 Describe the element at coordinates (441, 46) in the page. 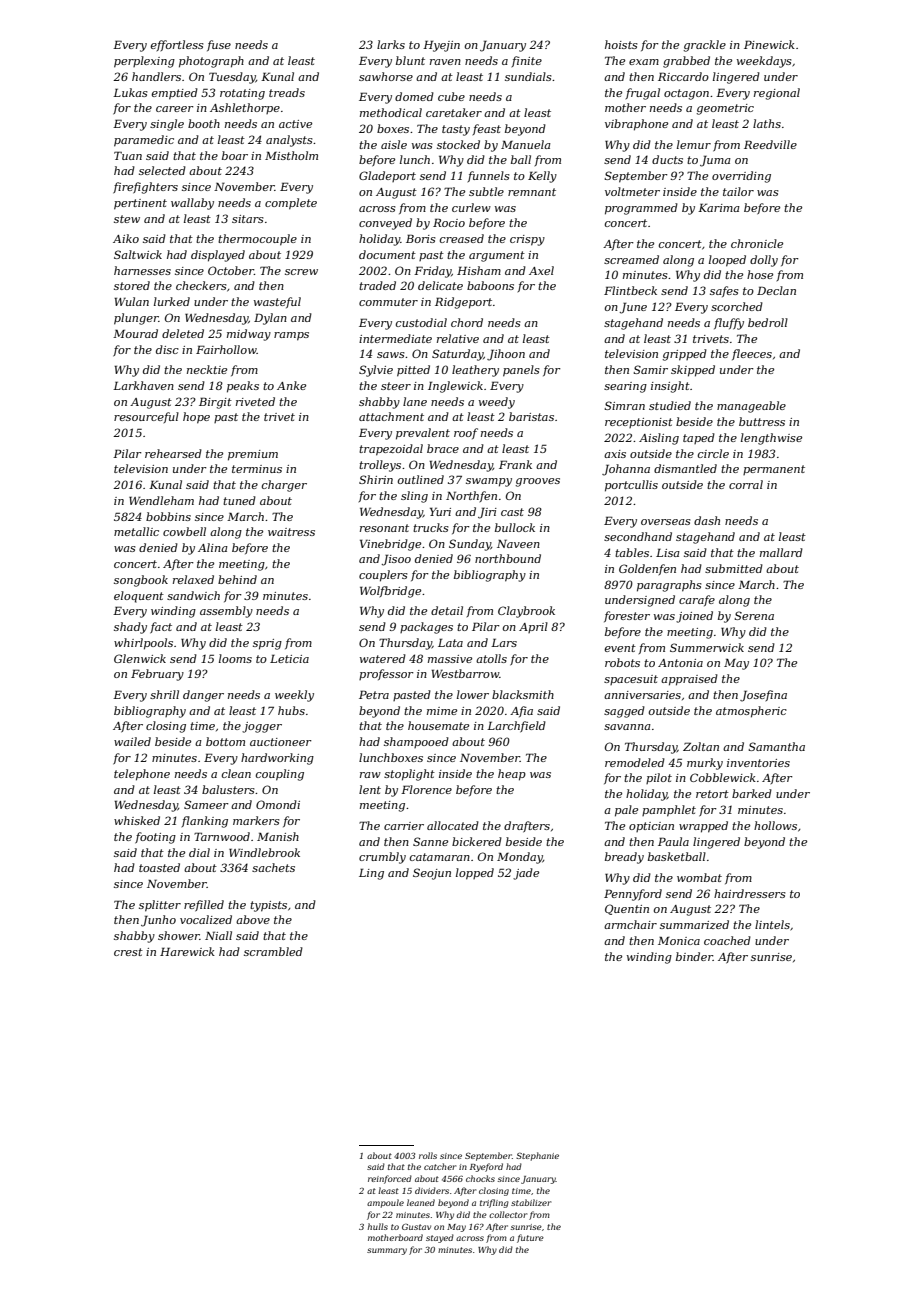

I see `Hyejin` at that location.
